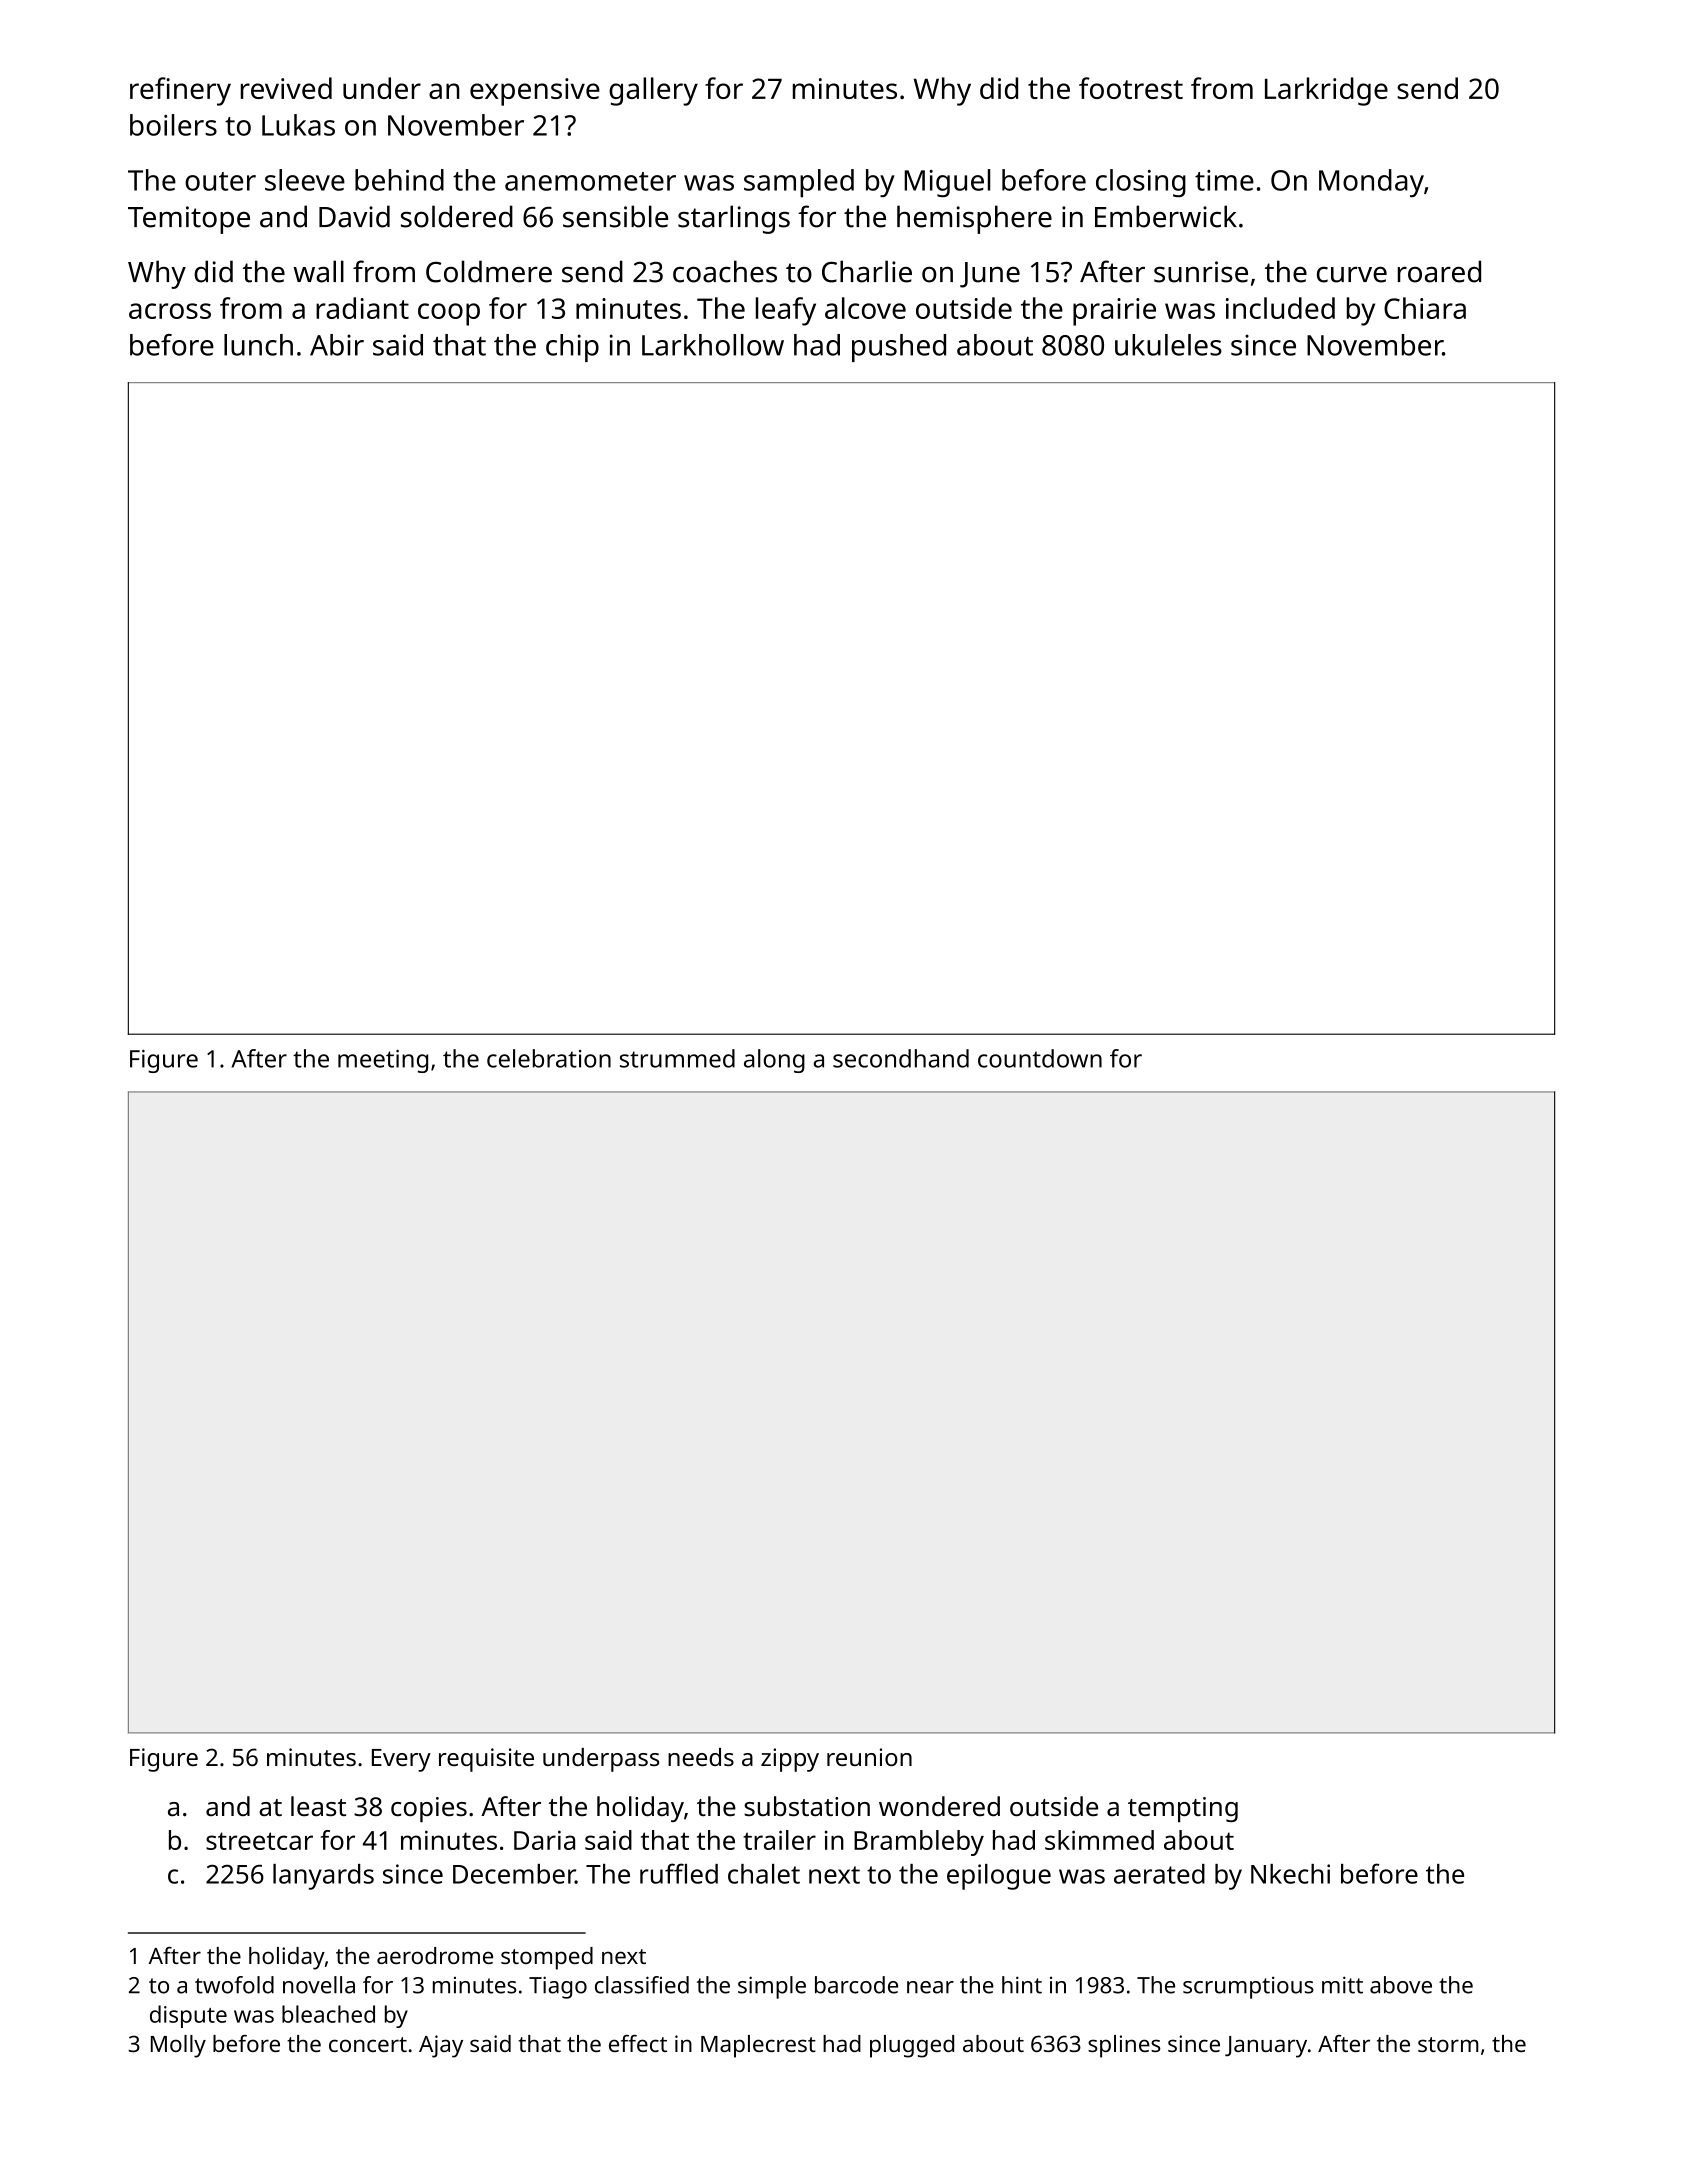  I want to click on pushed, so click(899, 348).
